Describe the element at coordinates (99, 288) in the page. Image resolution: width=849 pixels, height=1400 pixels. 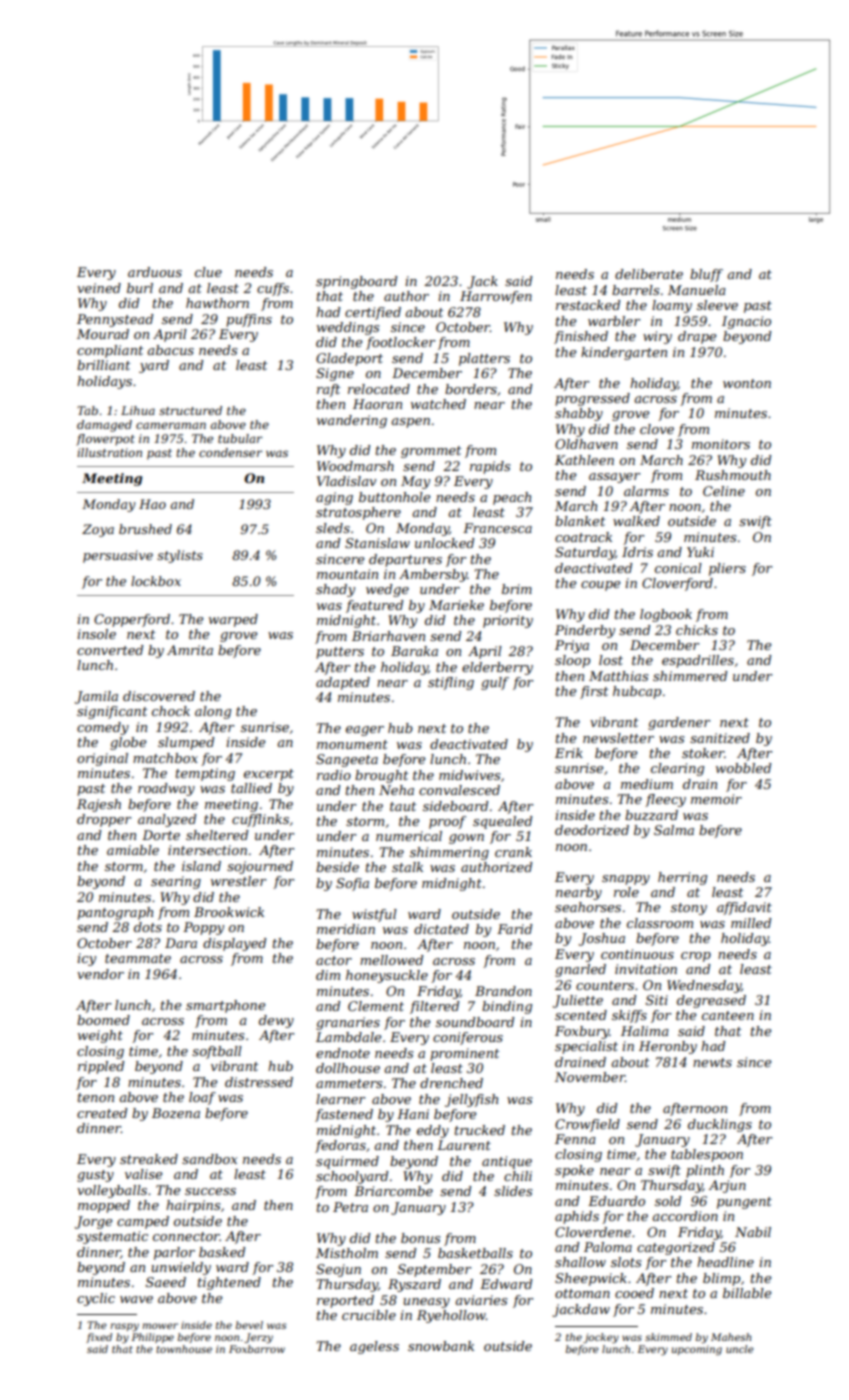
I see `veined` at that location.
